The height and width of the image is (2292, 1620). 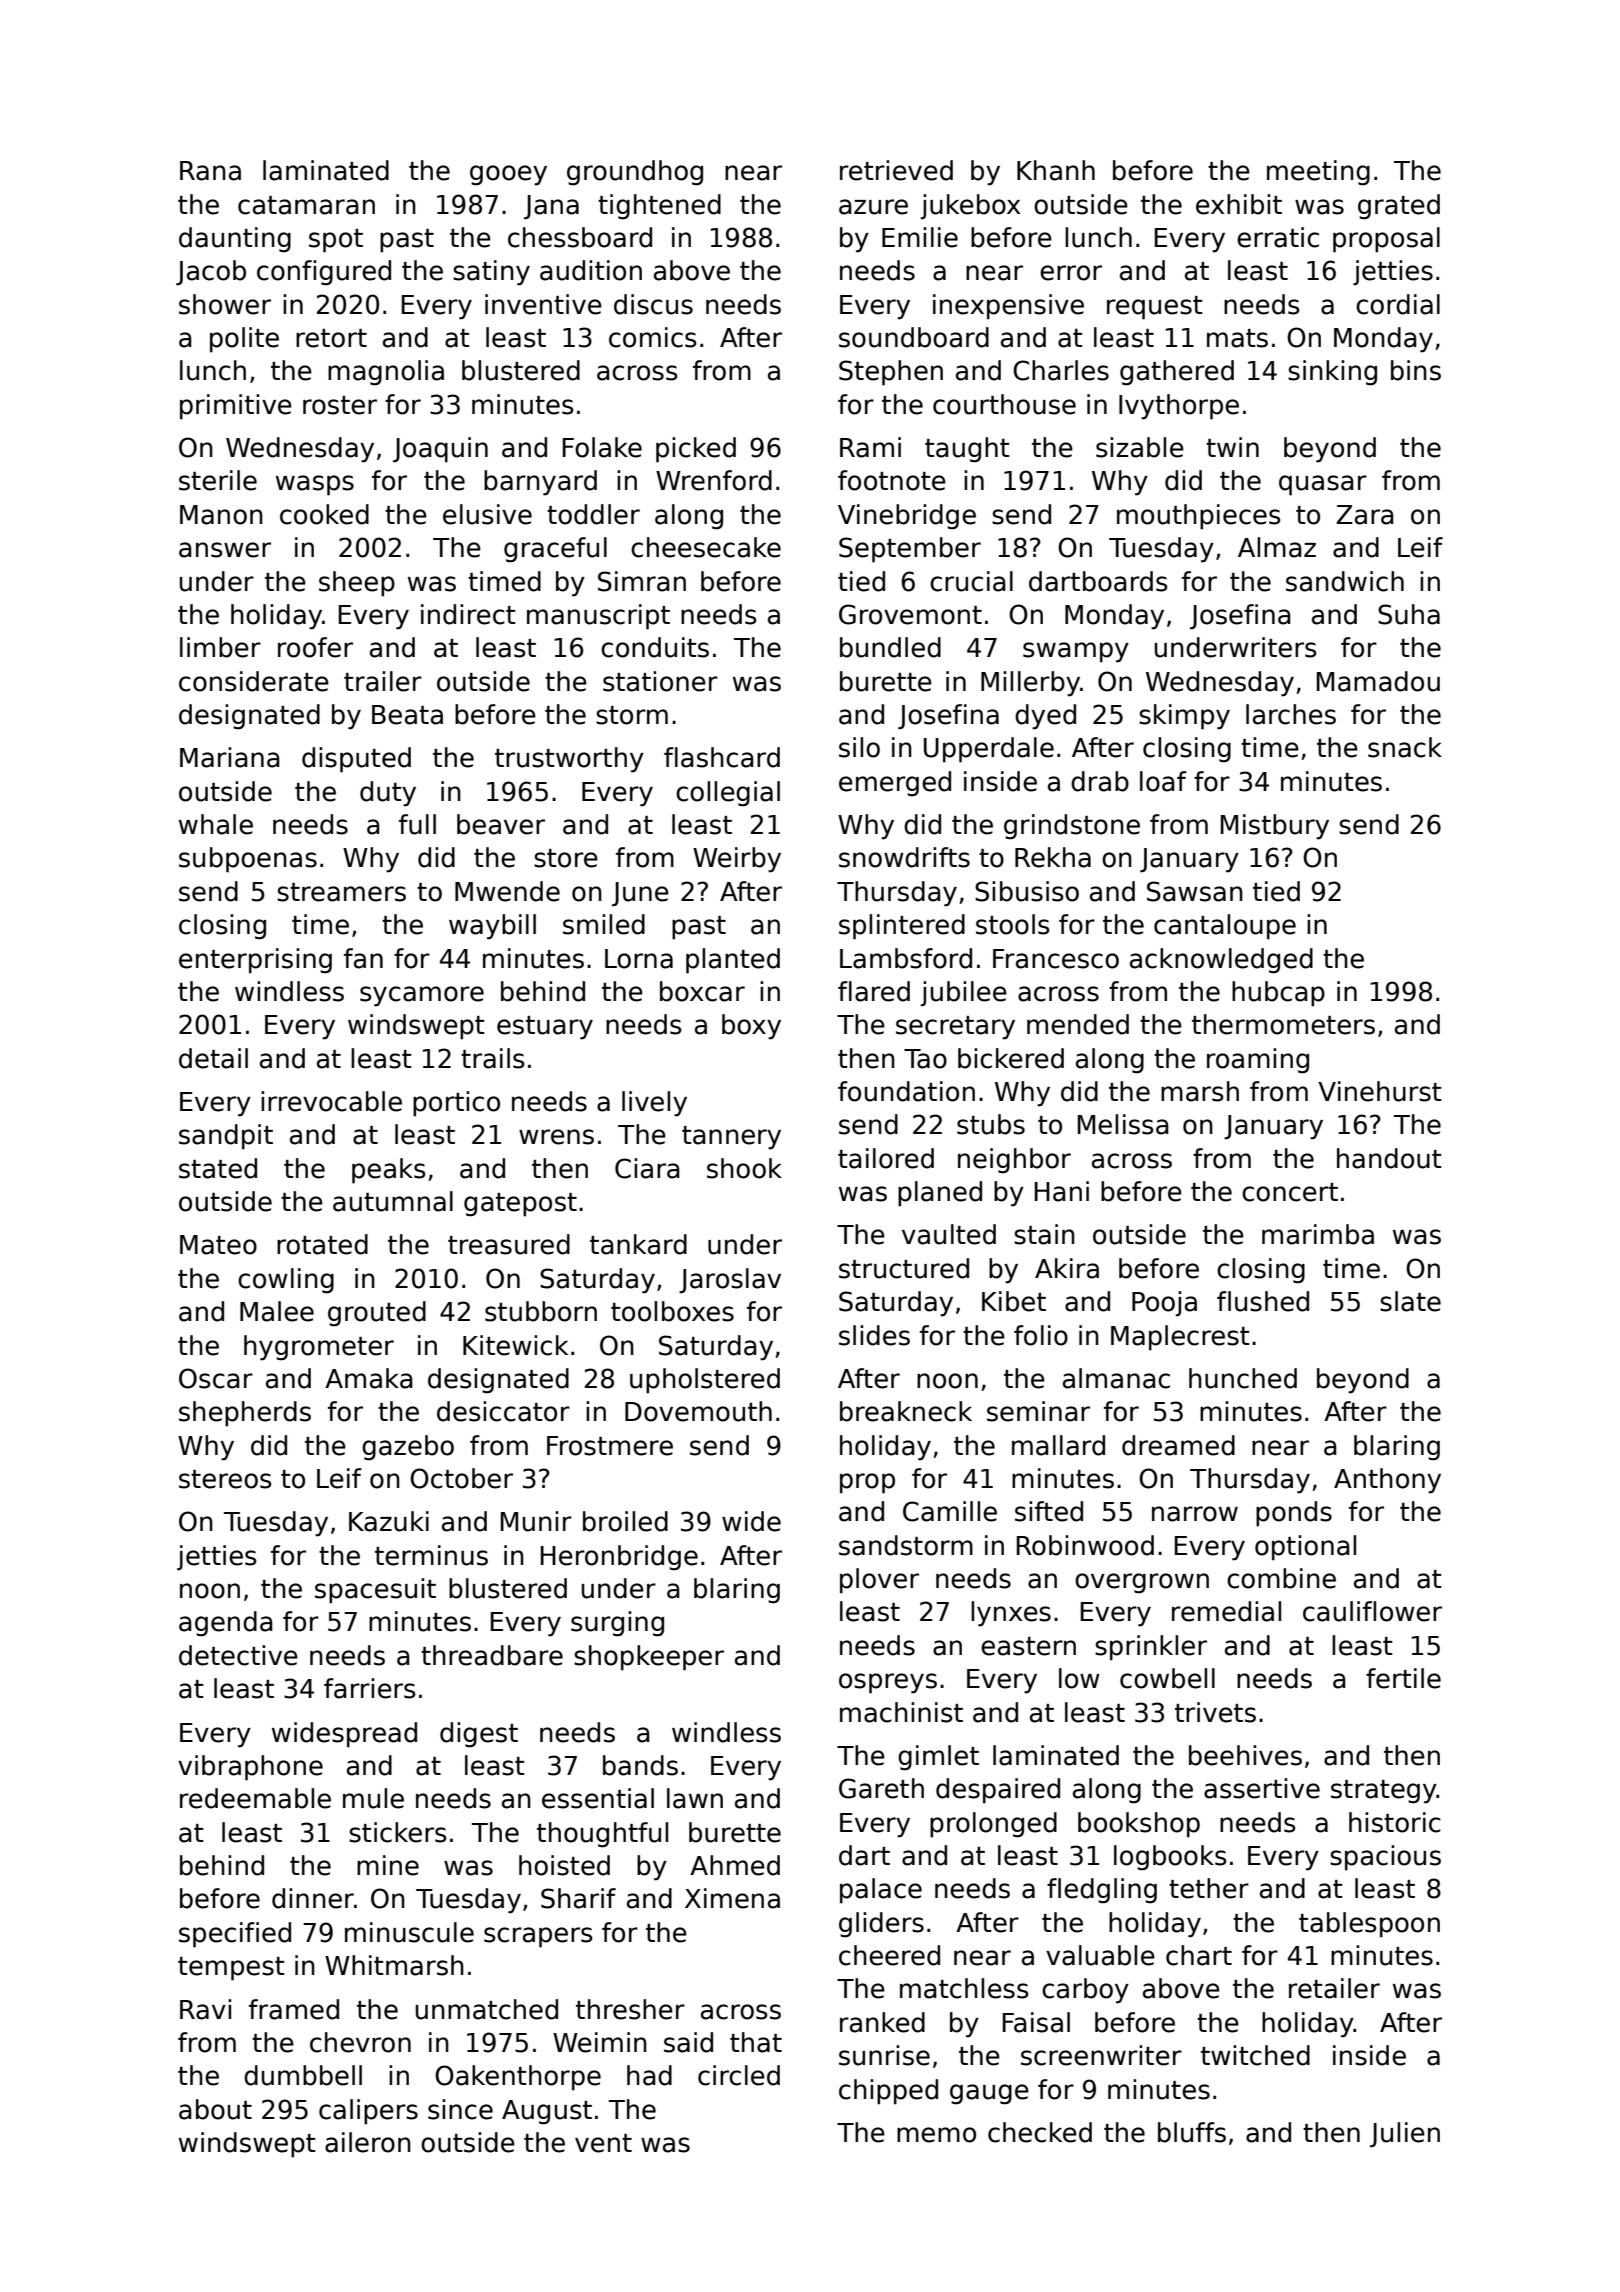 I want to click on aileron, so click(x=368, y=2142).
